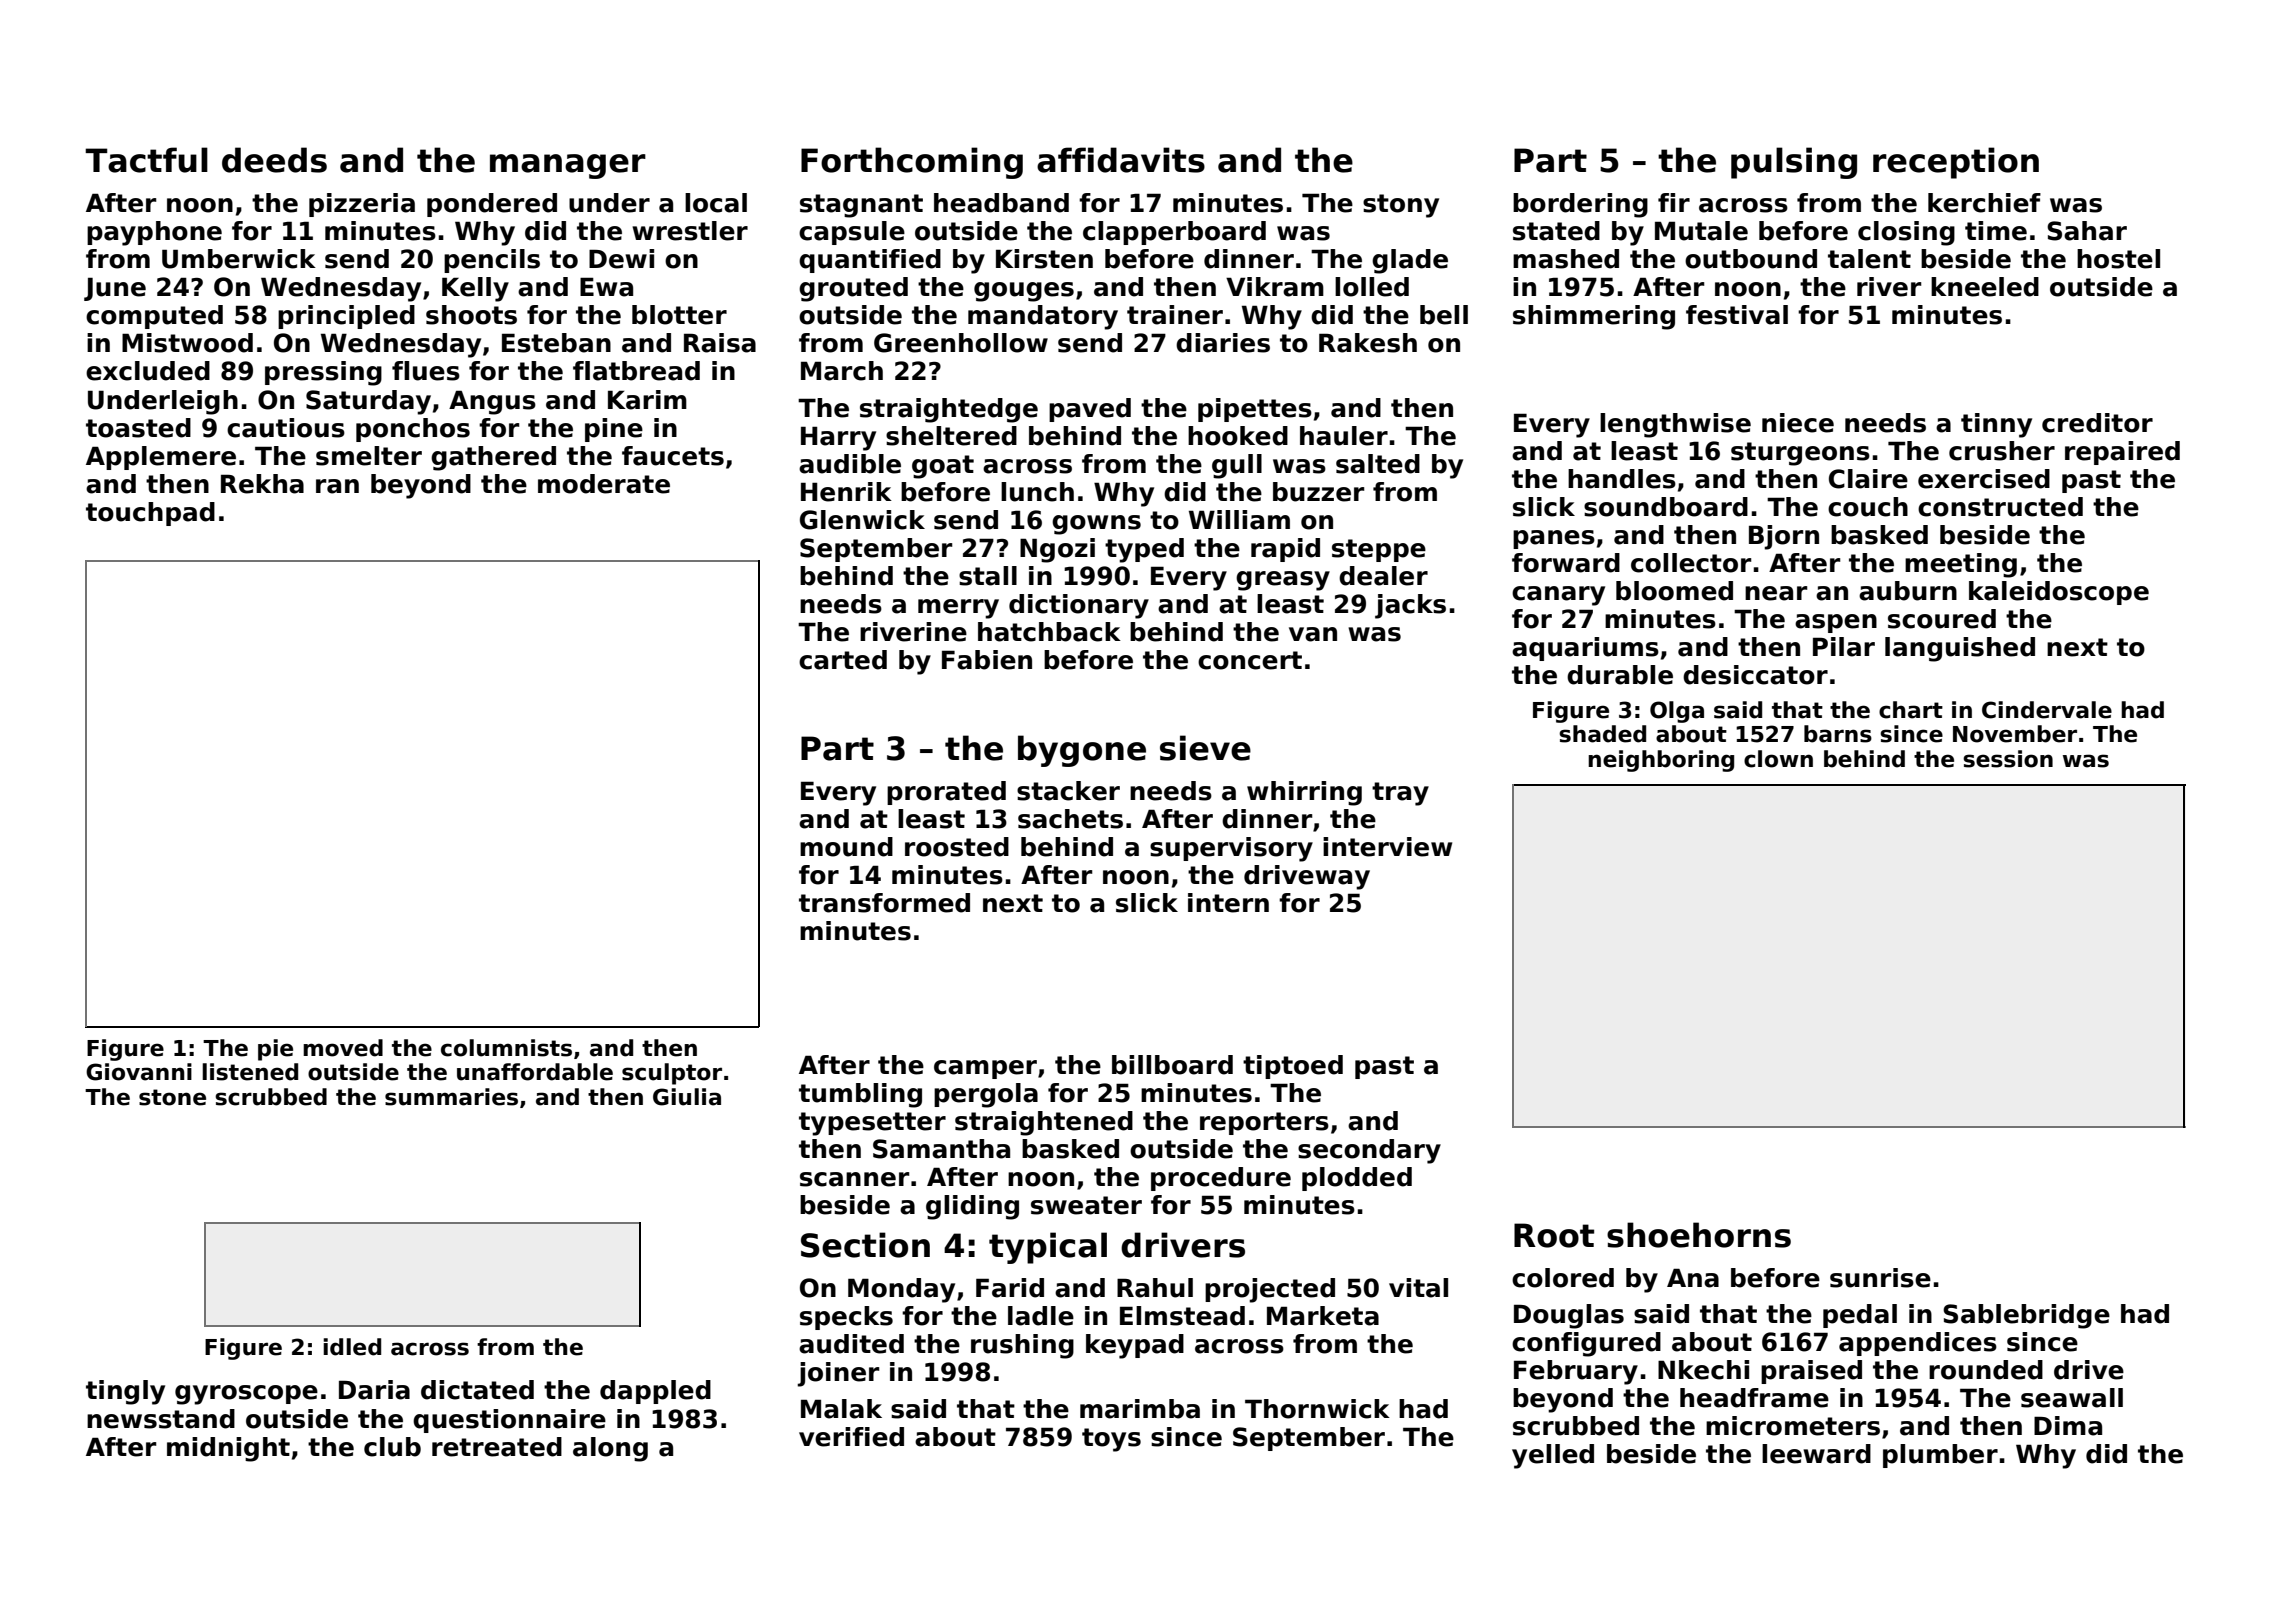 This screenshot has height=1606, width=2271. What do you see at coordinates (1121, 160) in the screenshot?
I see `affidavits` at bounding box center [1121, 160].
